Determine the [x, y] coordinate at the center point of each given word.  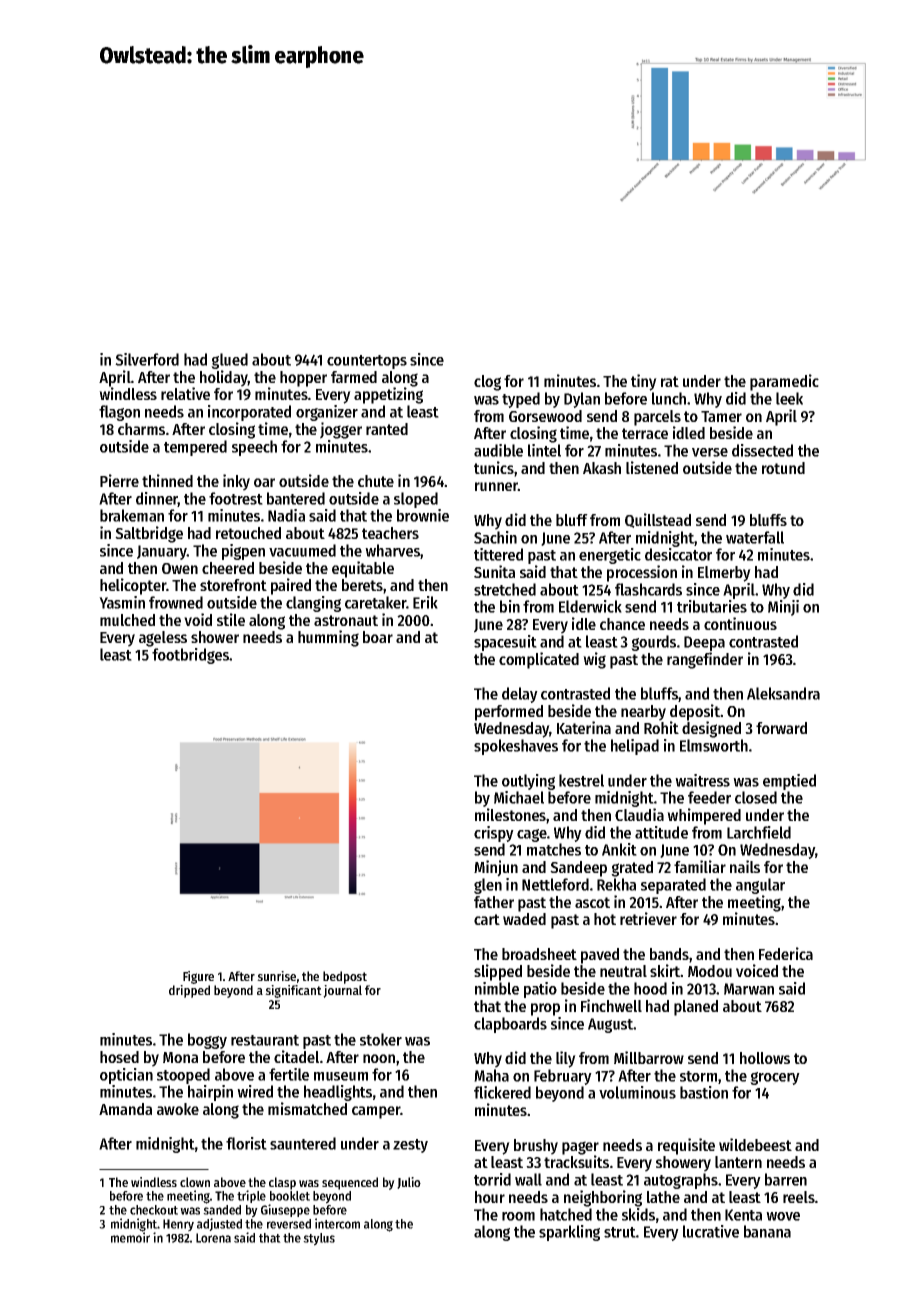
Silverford [147, 359]
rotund [783, 468]
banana [767, 1231]
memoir [130, 1237]
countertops [367, 362]
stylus [319, 1239]
